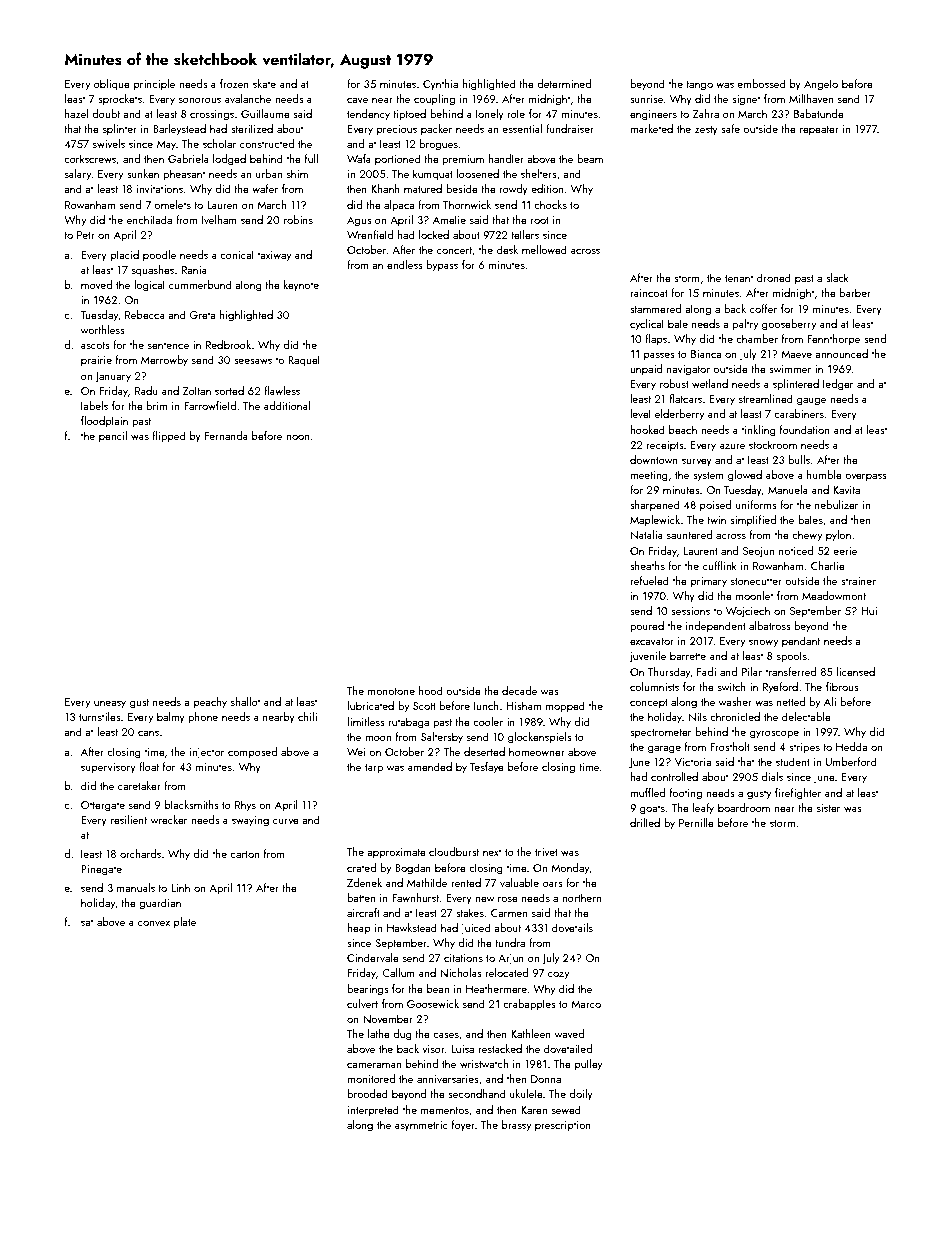  Describe the element at coordinates (357, 100) in the screenshot. I see `cave` at that location.
